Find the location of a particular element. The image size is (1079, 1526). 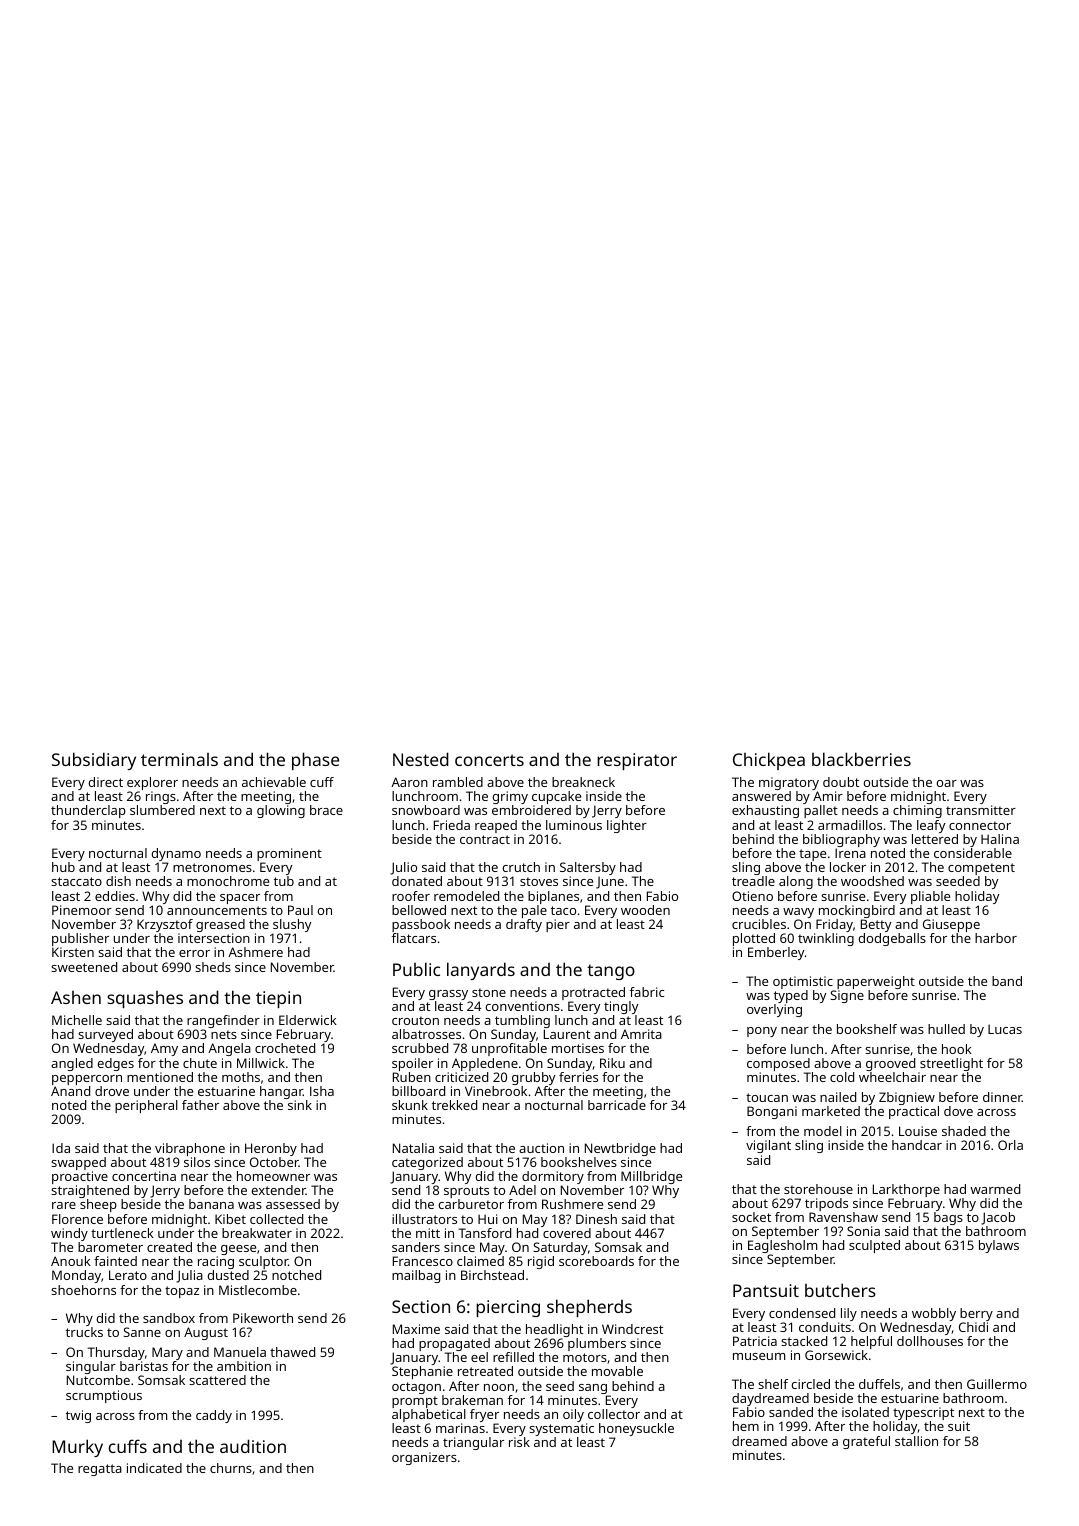

organizers is located at coordinates (424, 1458).
